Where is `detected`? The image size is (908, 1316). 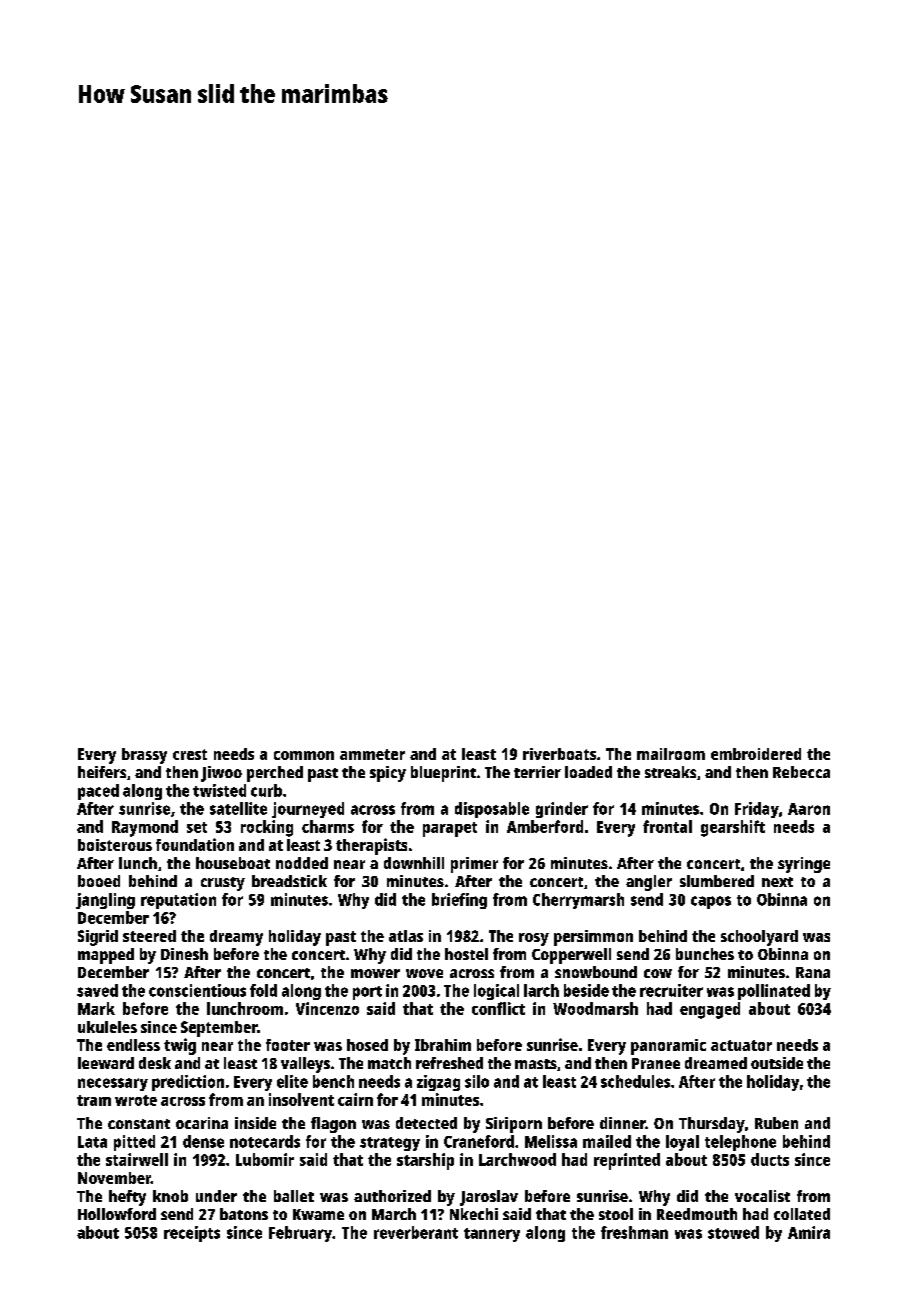
detected is located at coordinates (426, 1123).
